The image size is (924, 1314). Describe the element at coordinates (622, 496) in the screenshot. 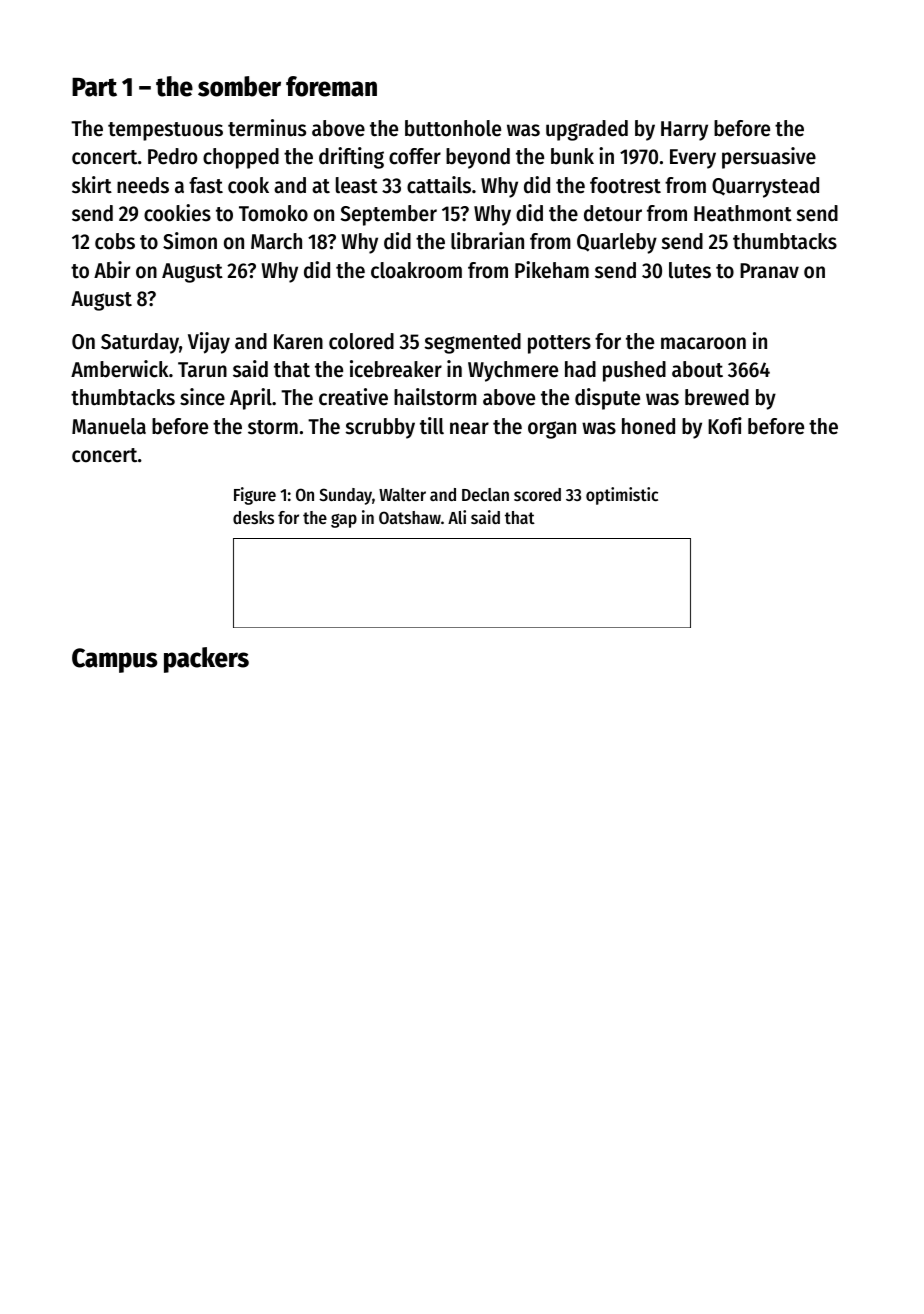

I see `optimistic` at that location.
